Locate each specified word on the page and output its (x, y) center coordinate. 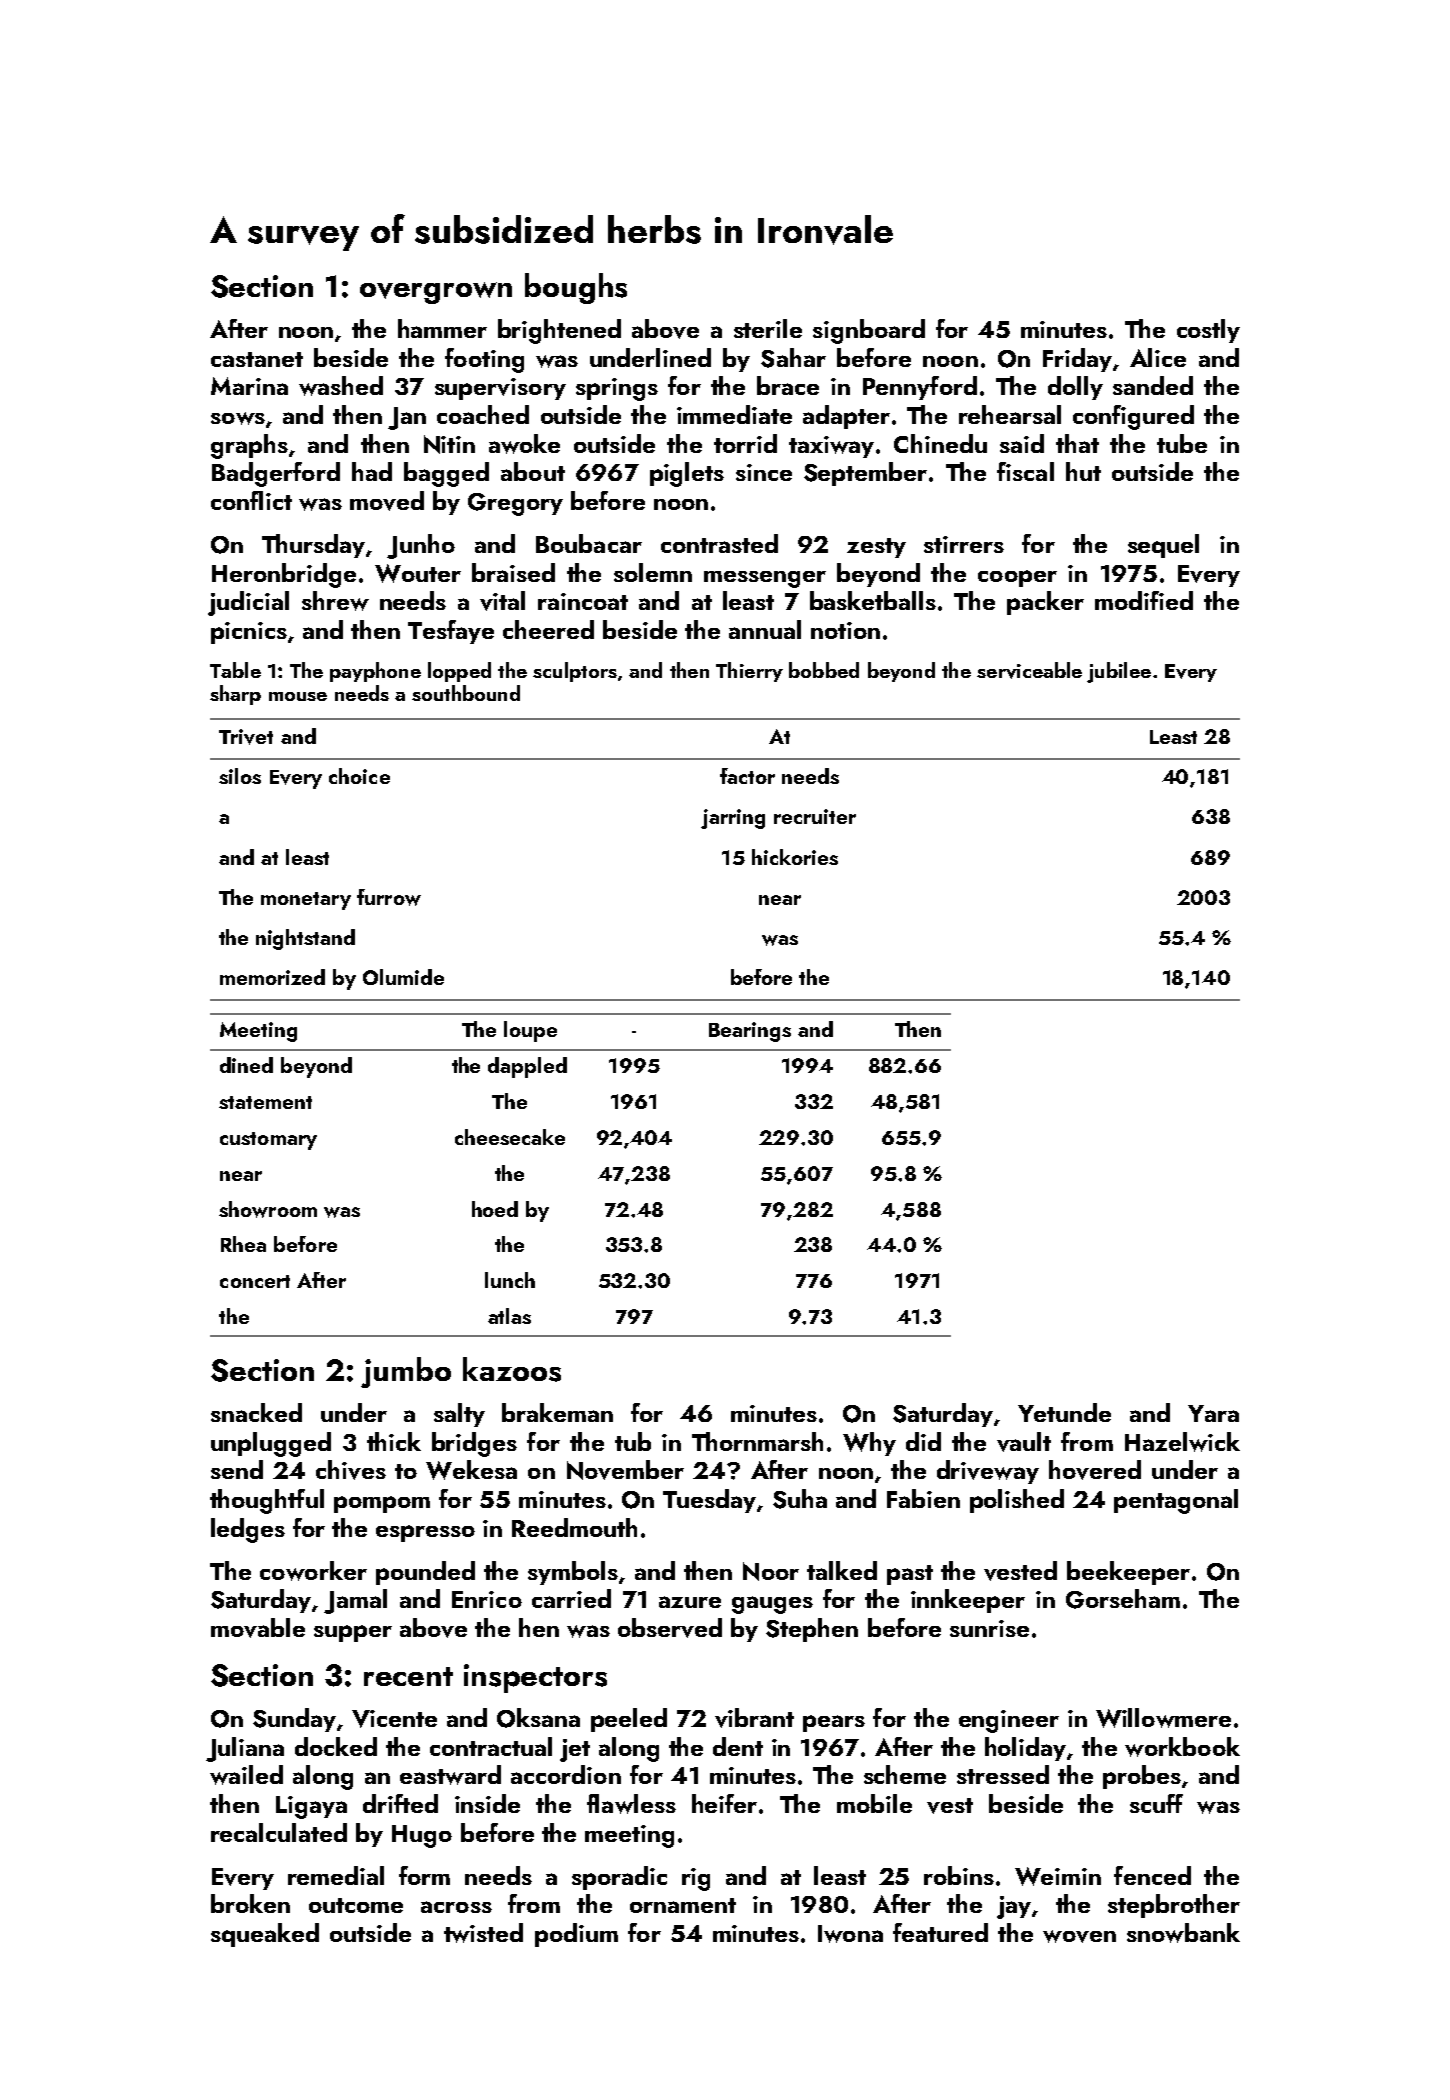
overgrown (436, 293)
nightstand (305, 939)
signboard (869, 331)
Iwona (850, 1934)
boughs (576, 288)
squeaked (265, 1935)
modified (1144, 600)
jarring (733, 819)
